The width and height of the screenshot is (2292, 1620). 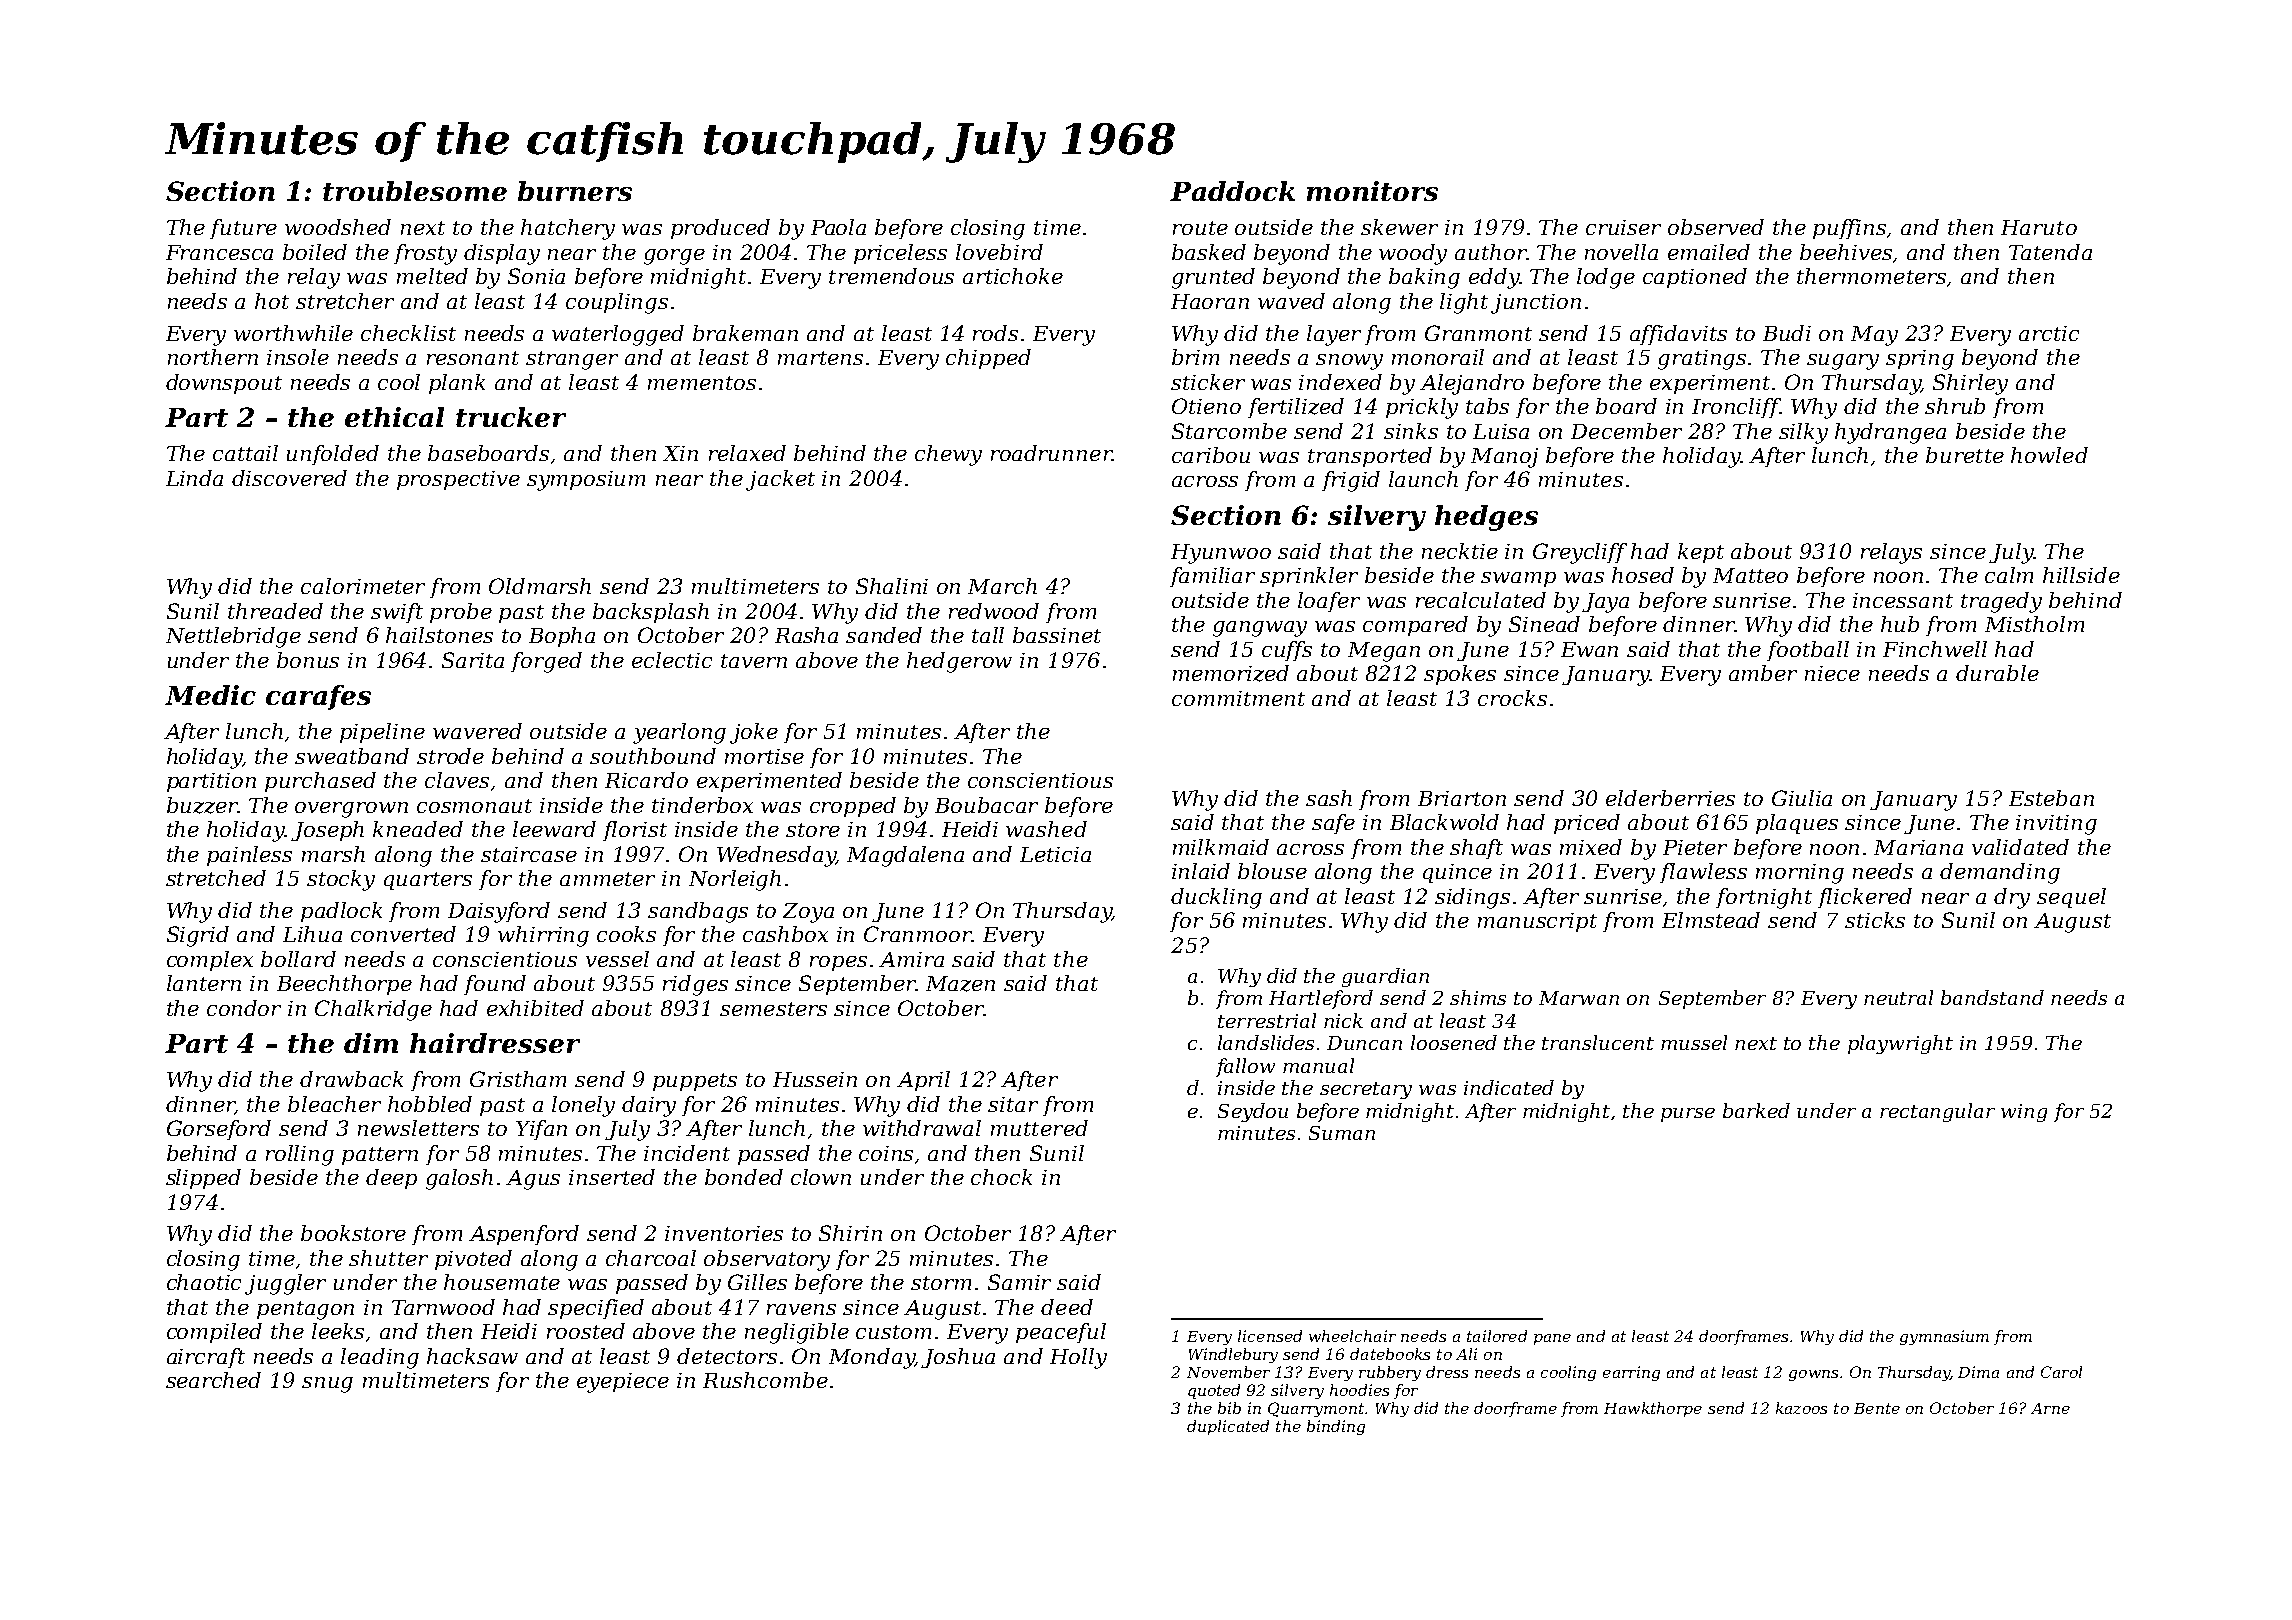 I want to click on melted, so click(x=432, y=276).
